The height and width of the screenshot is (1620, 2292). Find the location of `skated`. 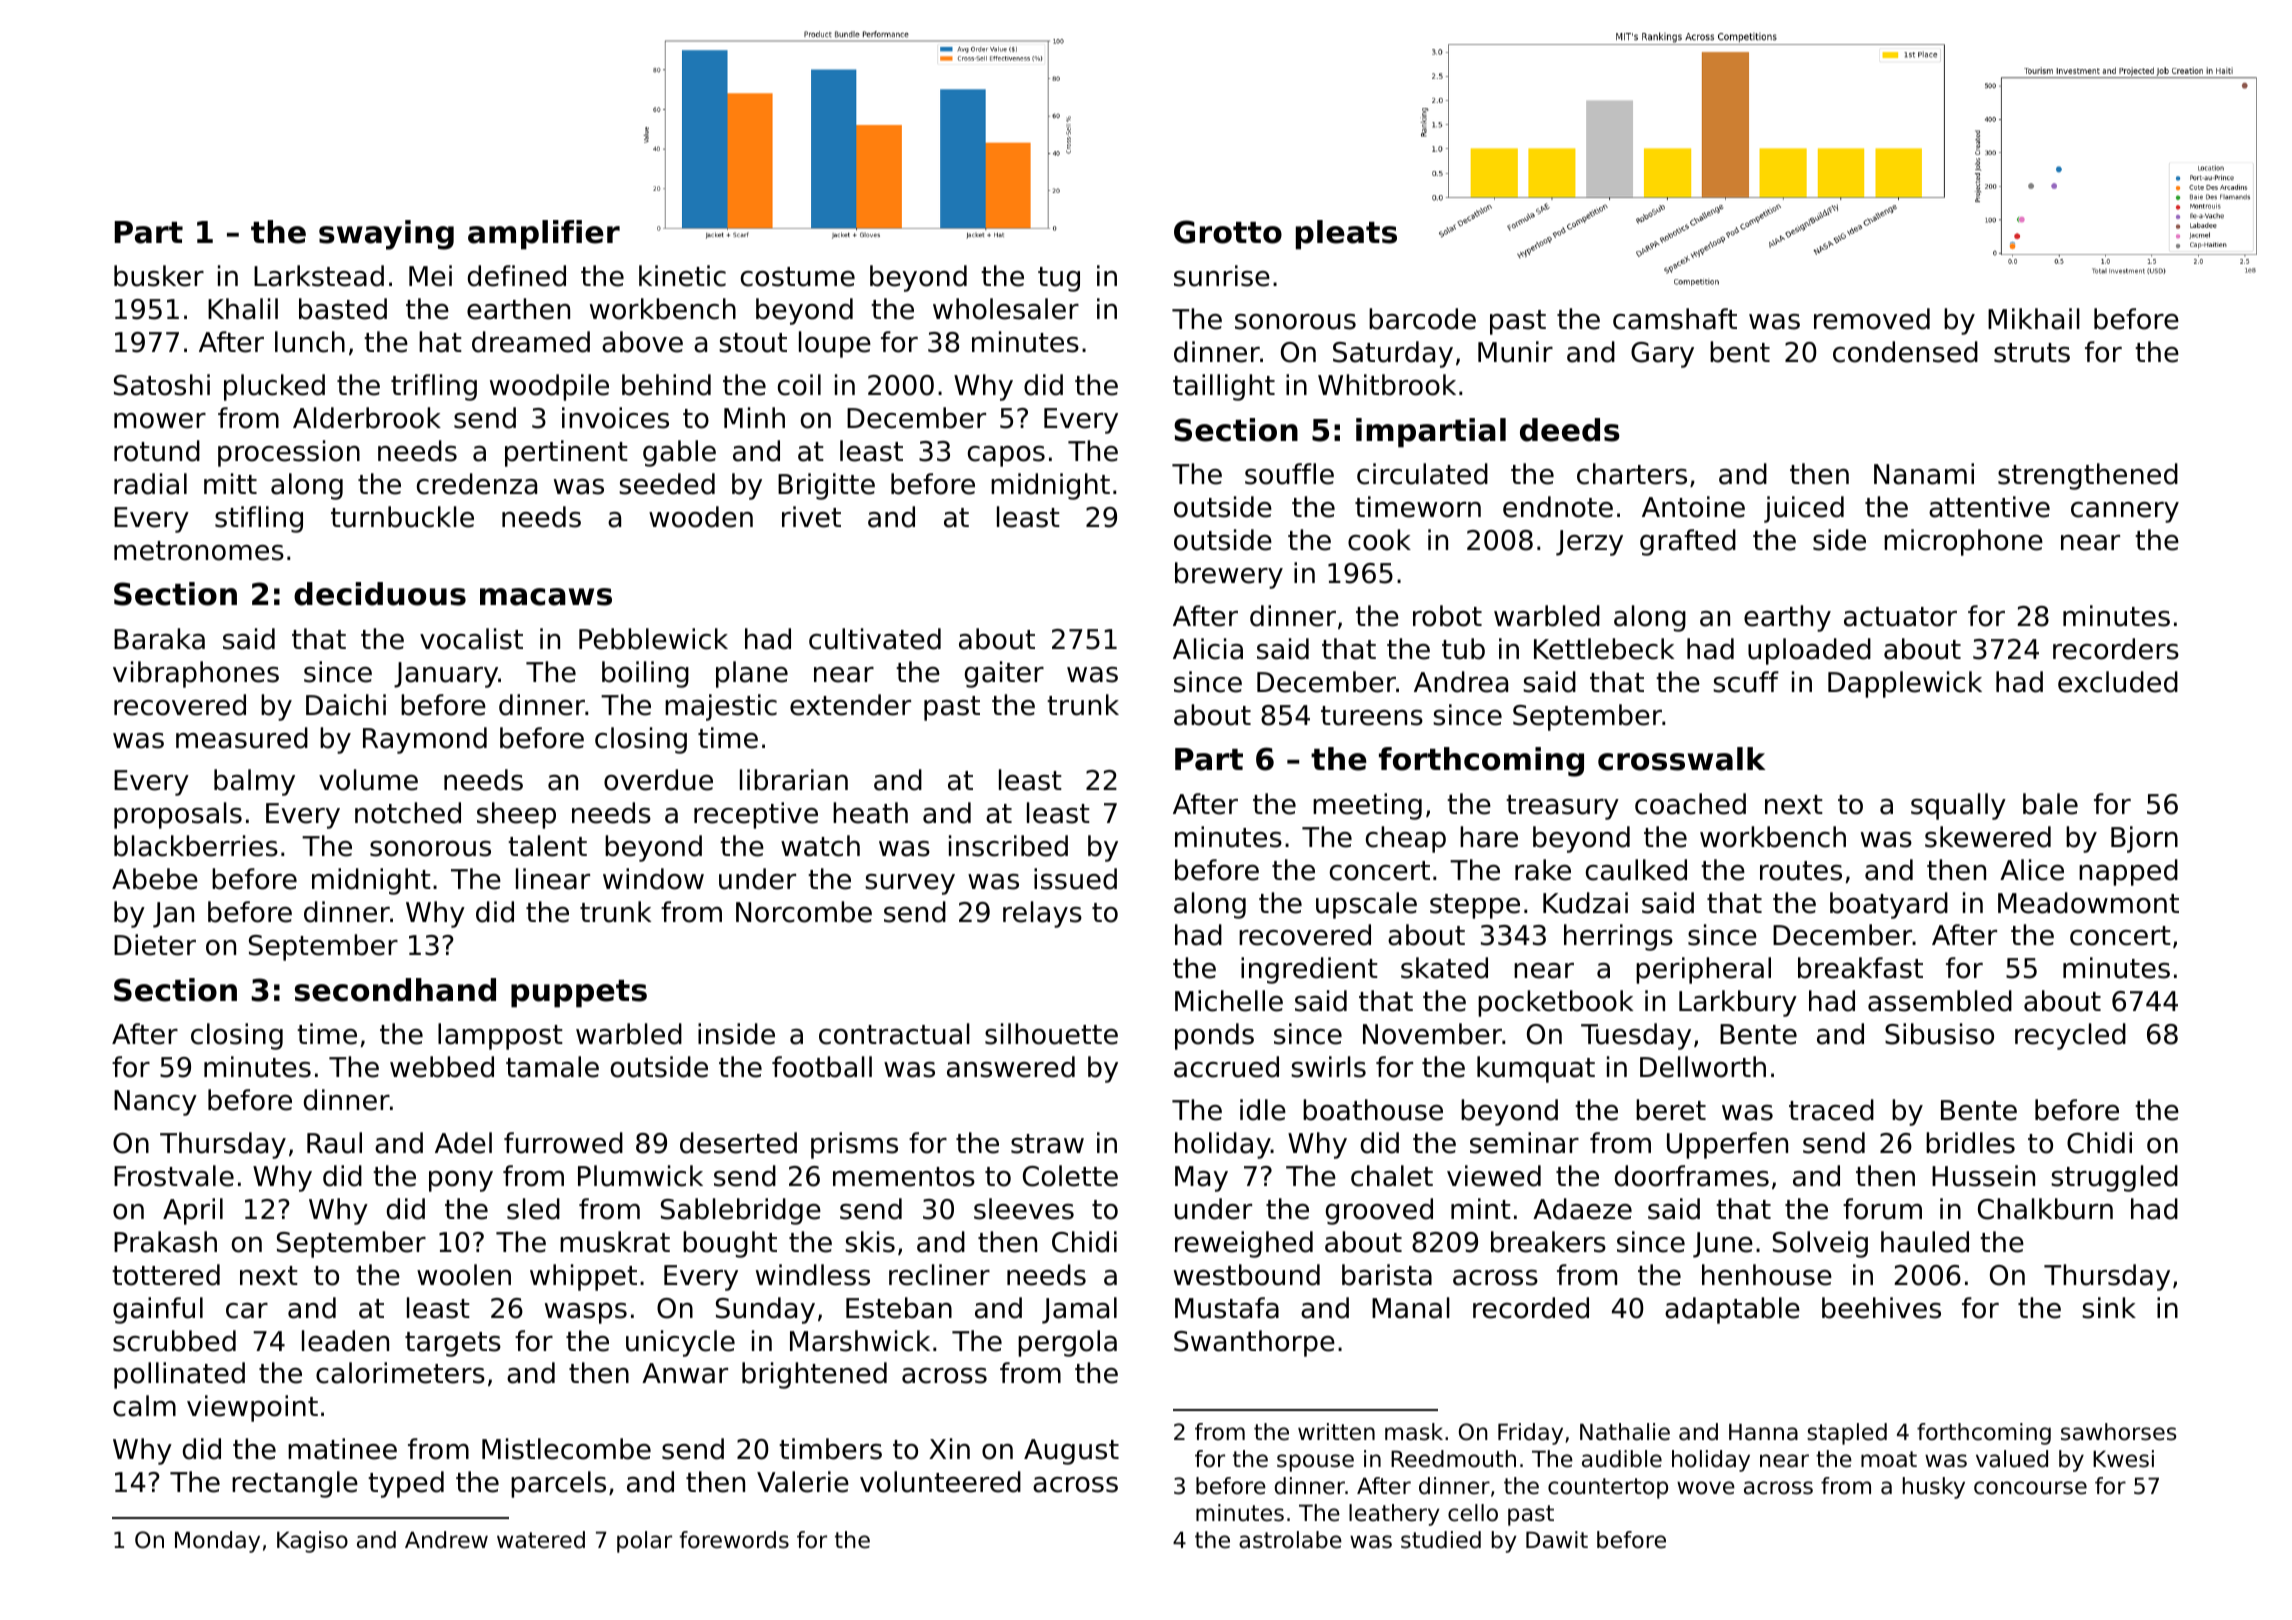

skated is located at coordinates (1444, 968).
